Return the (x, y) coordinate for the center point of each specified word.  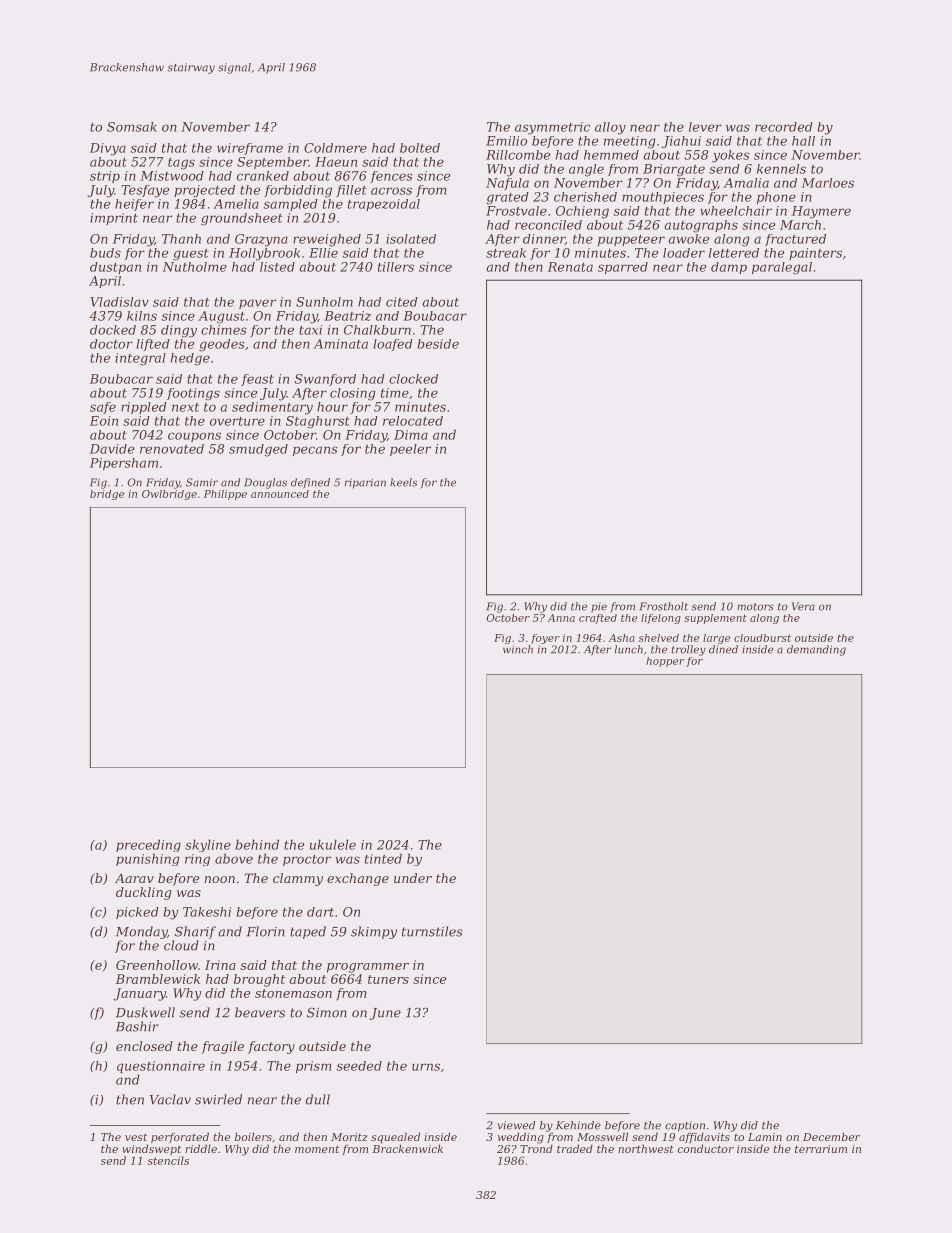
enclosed (144, 1046)
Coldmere (335, 148)
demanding (816, 650)
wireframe (250, 149)
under (413, 878)
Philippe (225, 495)
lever (705, 127)
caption (685, 1126)
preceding (148, 845)
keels (403, 482)
